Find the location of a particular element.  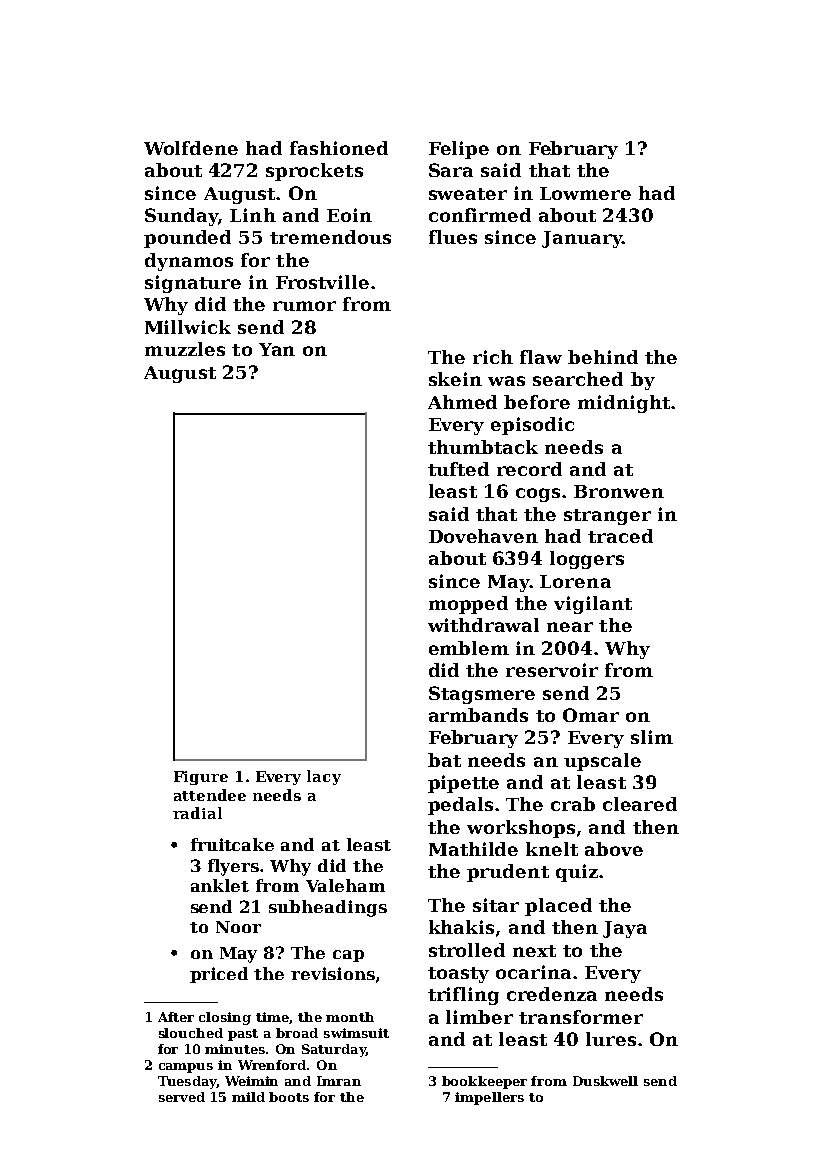

Imran is located at coordinates (339, 1081).
